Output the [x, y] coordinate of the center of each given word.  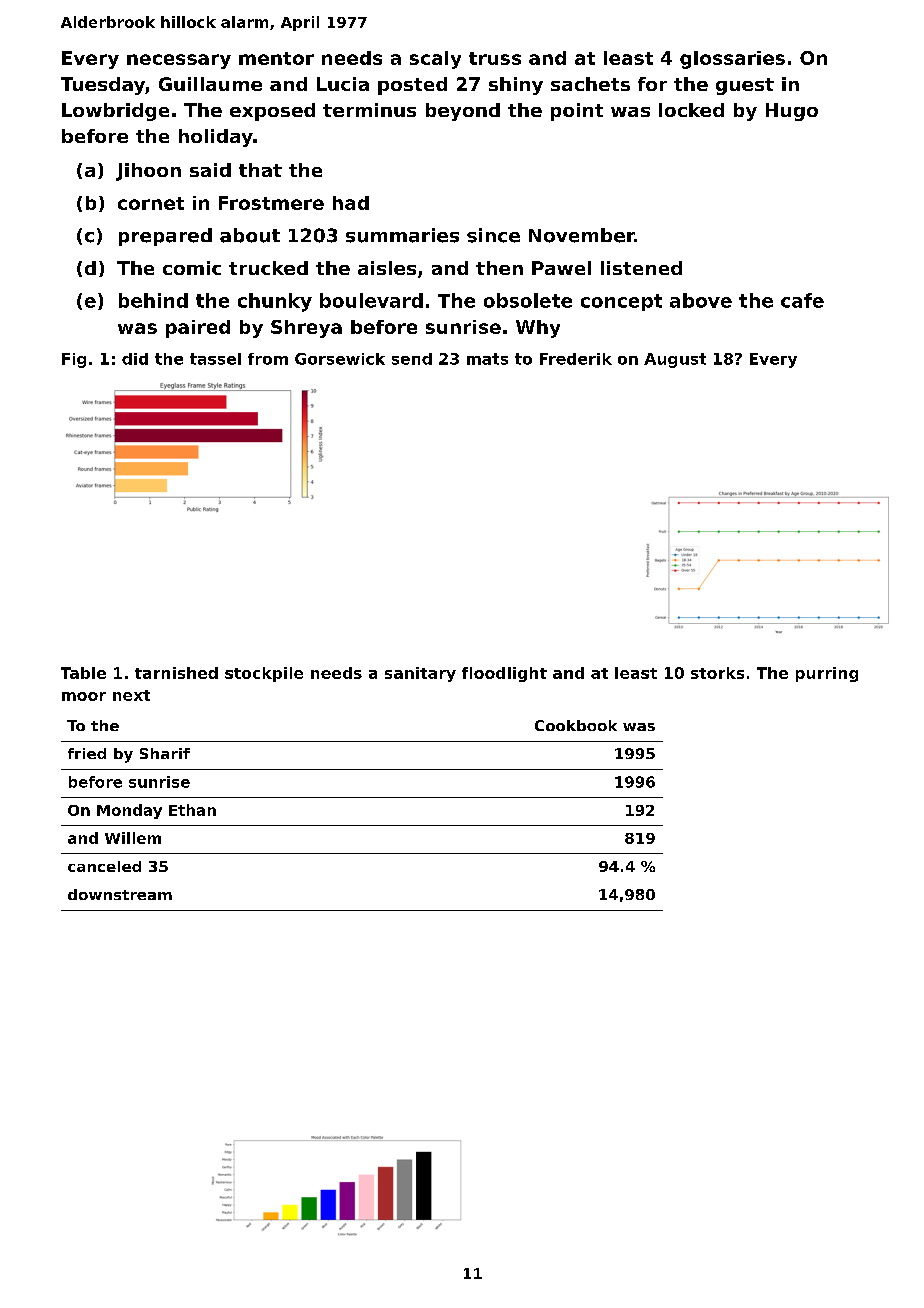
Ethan [192, 810]
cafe [802, 300]
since [493, 235]
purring [827, 674]
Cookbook [576, 725]
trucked [268, 268]
